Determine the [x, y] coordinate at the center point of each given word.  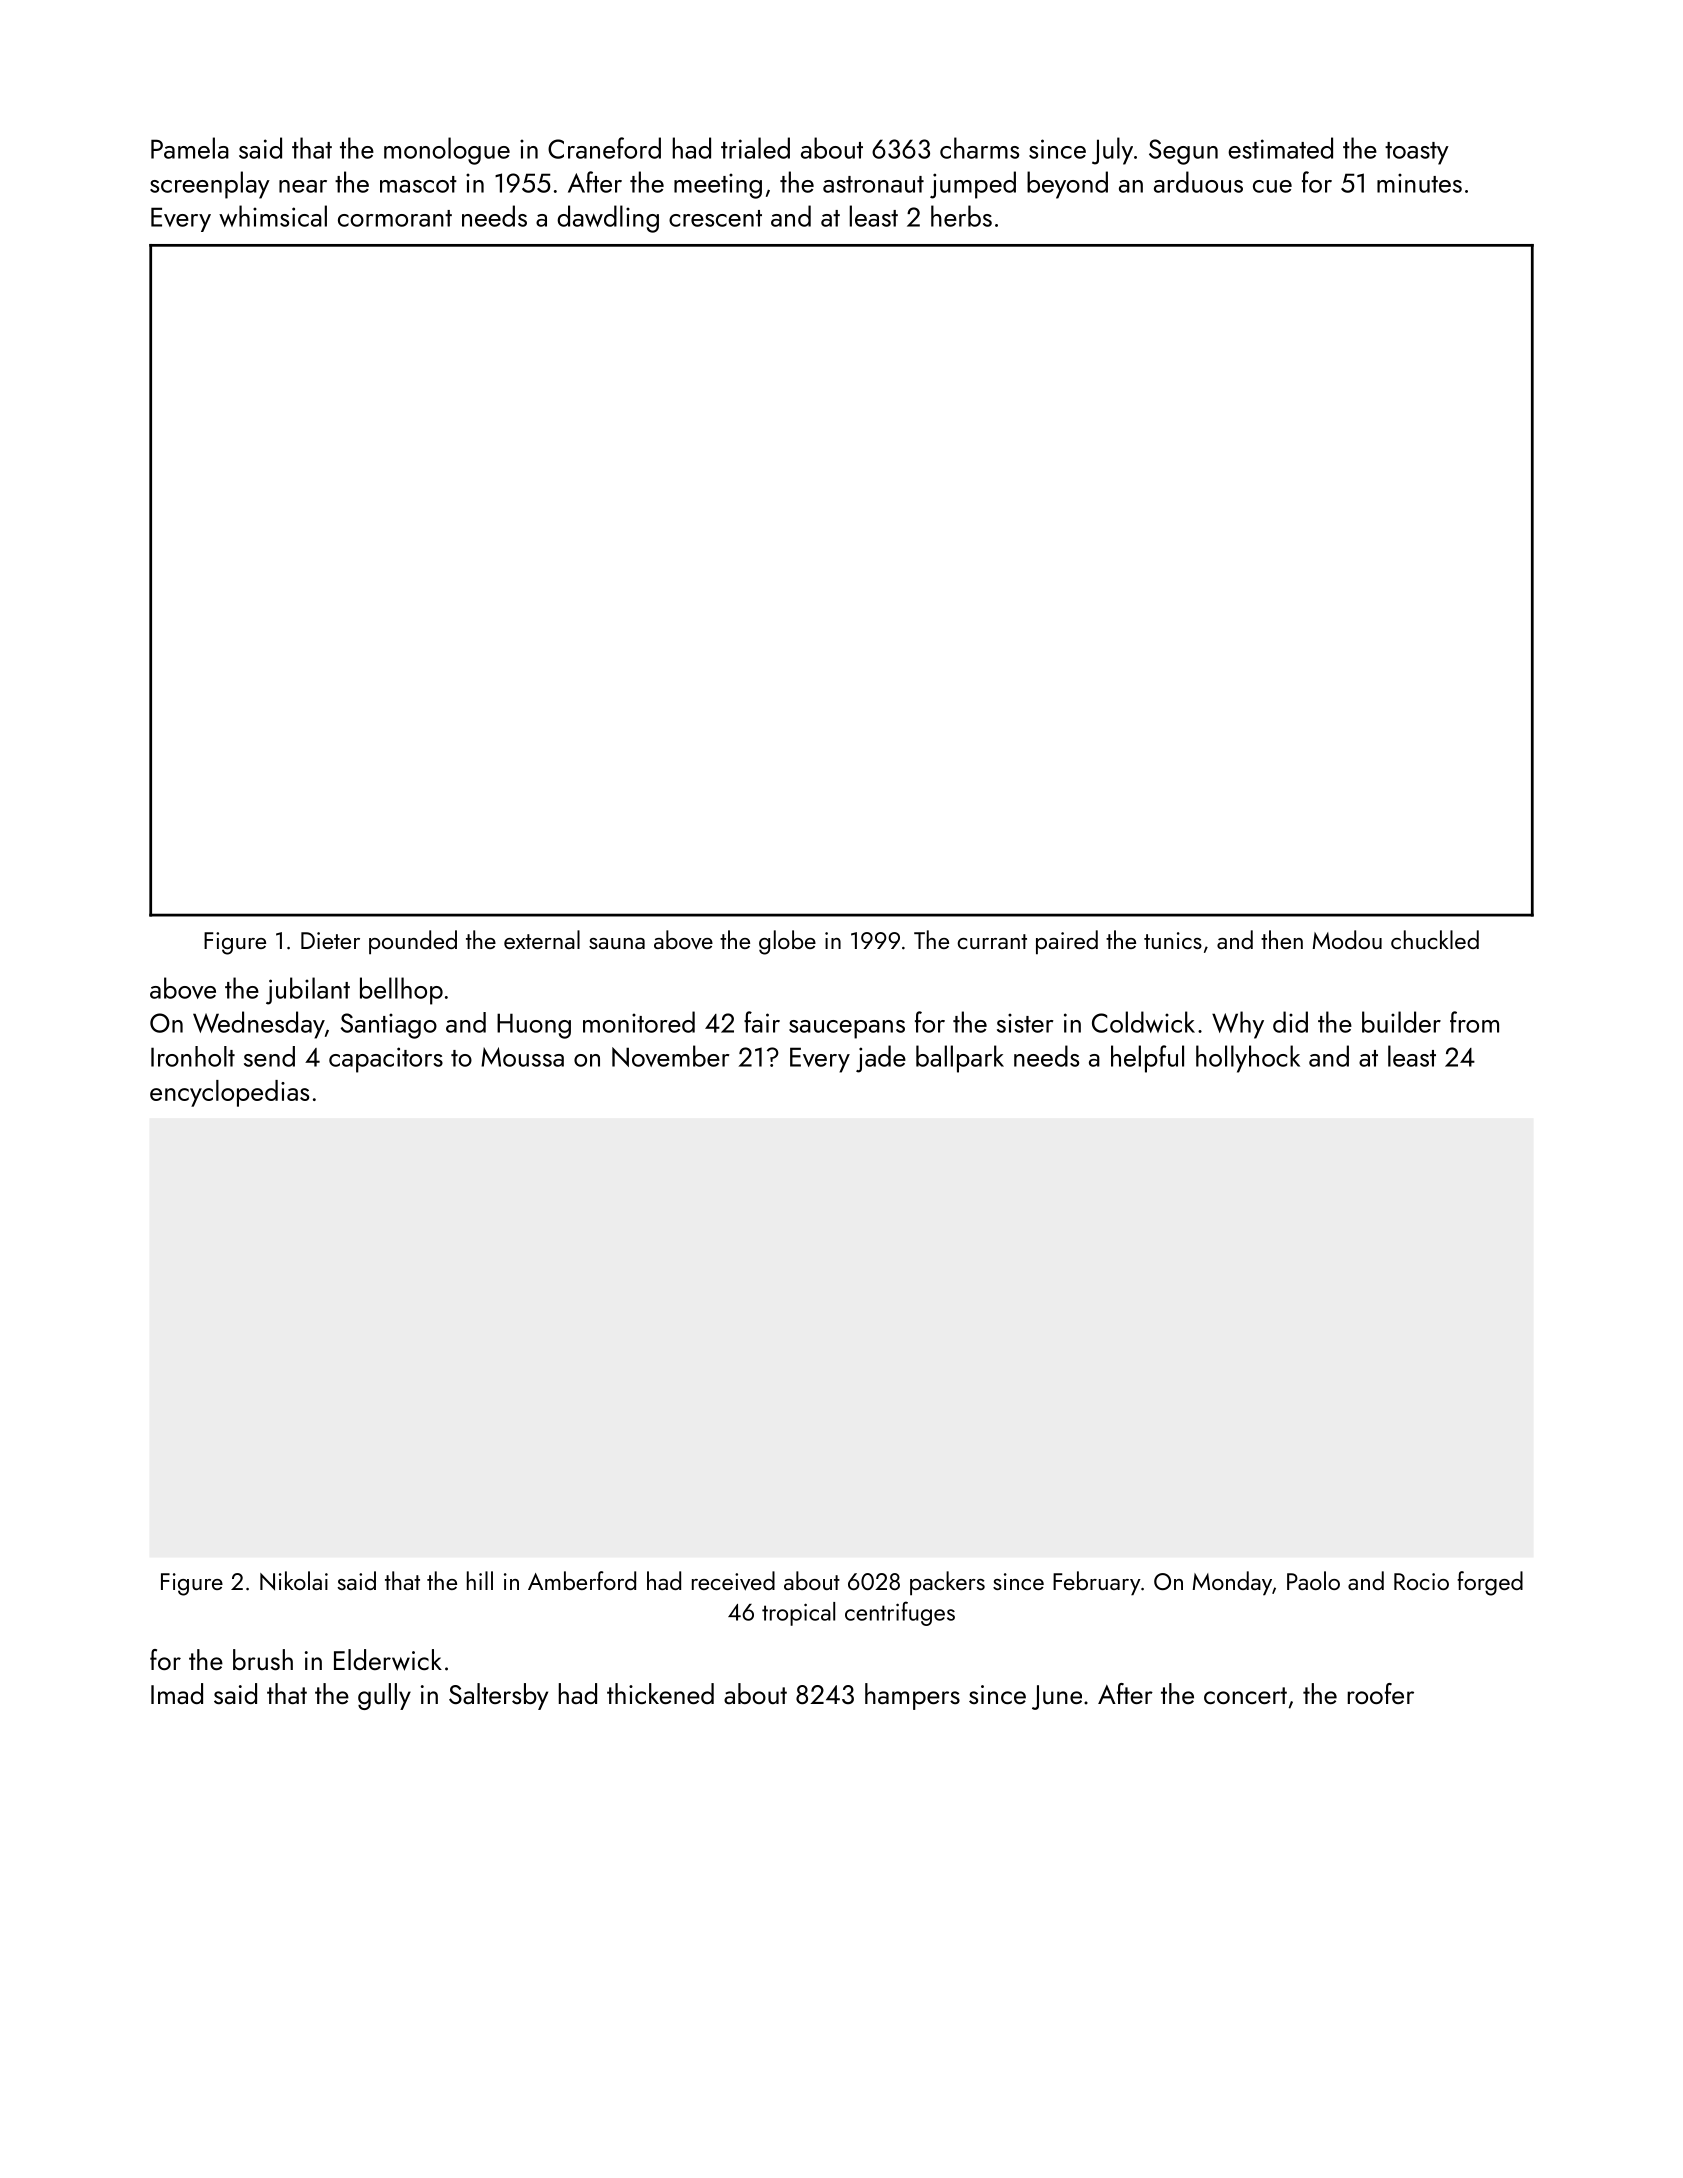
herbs [961, 216]
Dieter [330, 940]
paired [1067, 942]
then [1282, 939]
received [733, 1581]
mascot [418, 184]
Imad [177, 1693]
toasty [1417, 153]
